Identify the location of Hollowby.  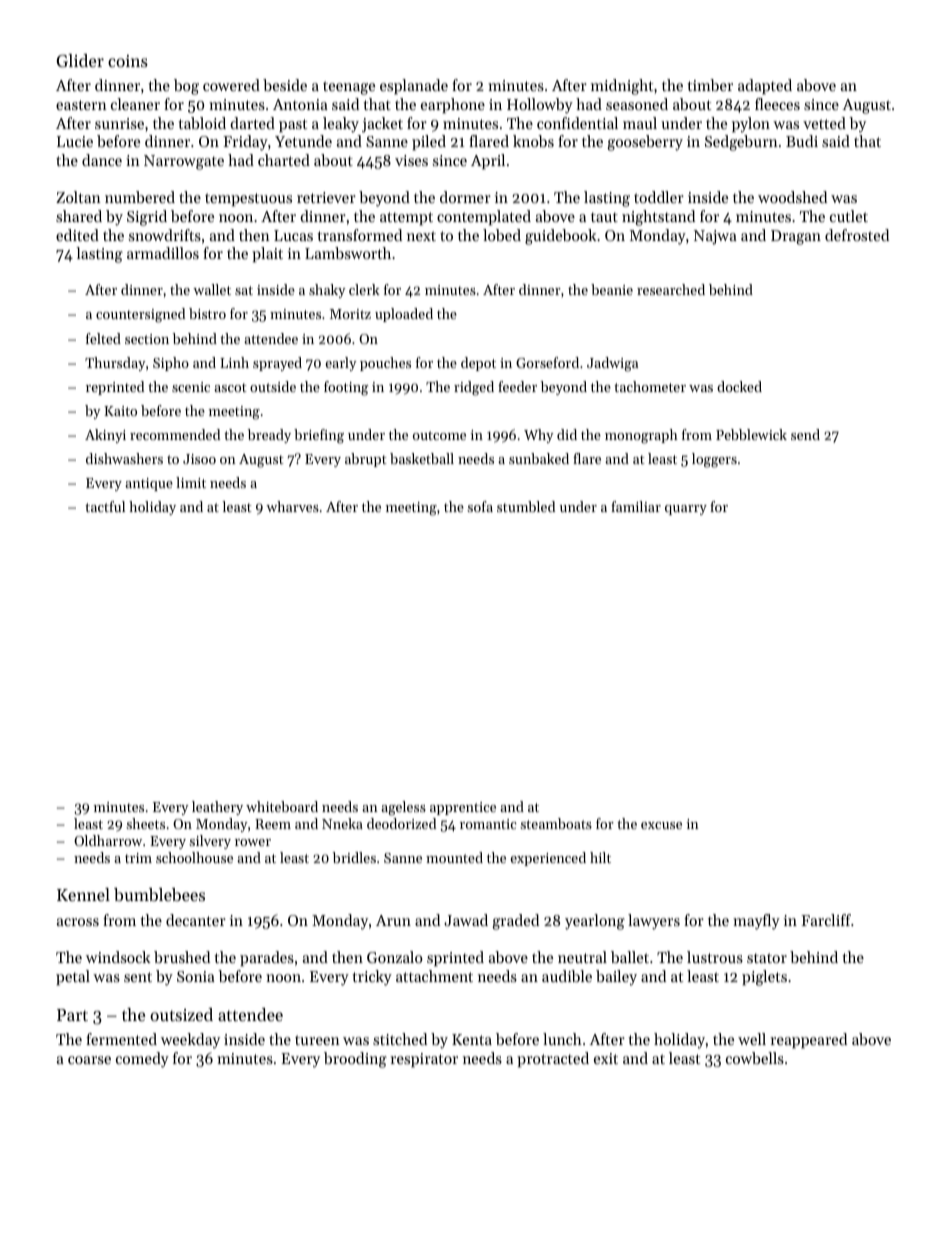
(540, 106).
